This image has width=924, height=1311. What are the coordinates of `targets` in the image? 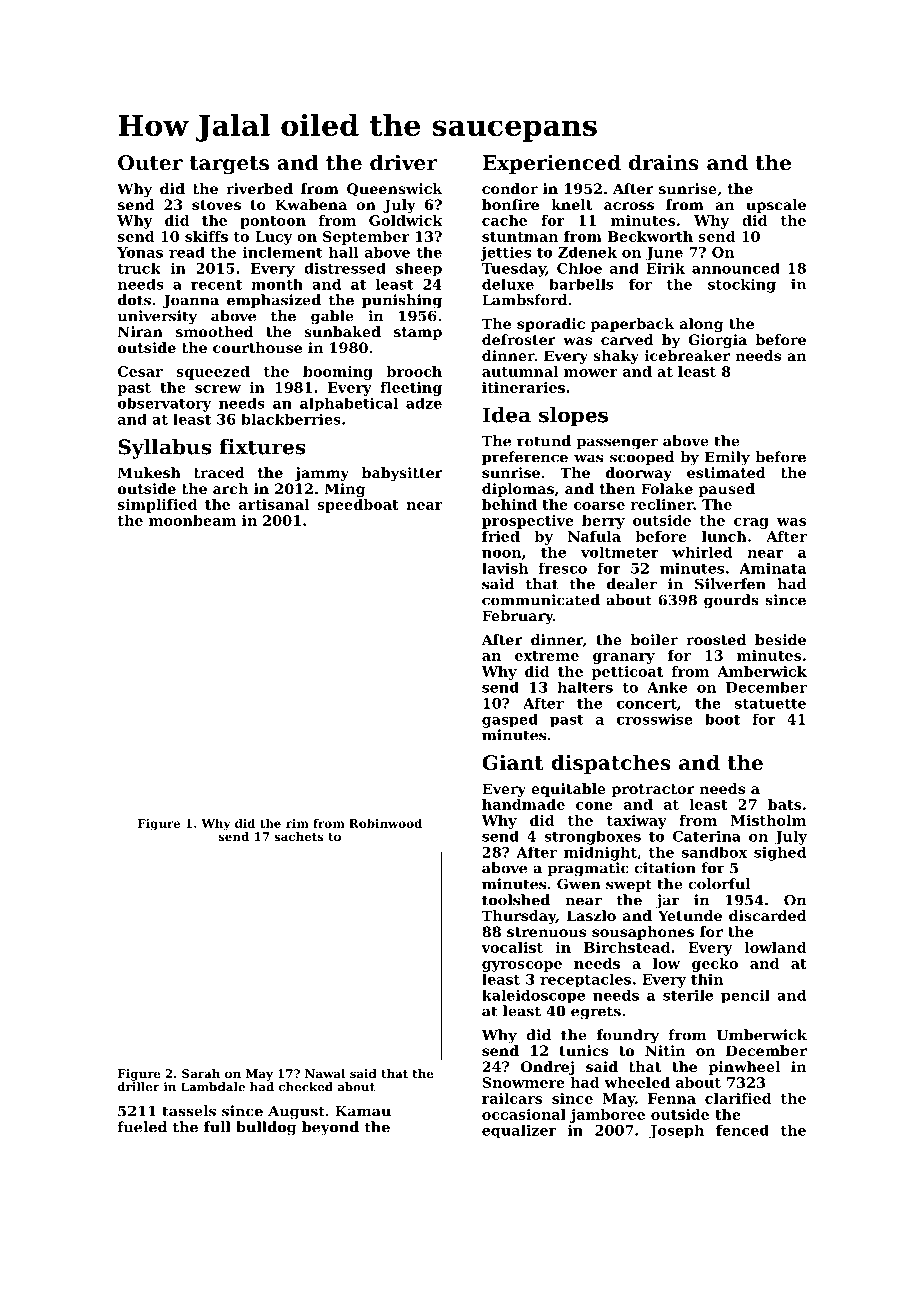 It's located at (229, 165).
